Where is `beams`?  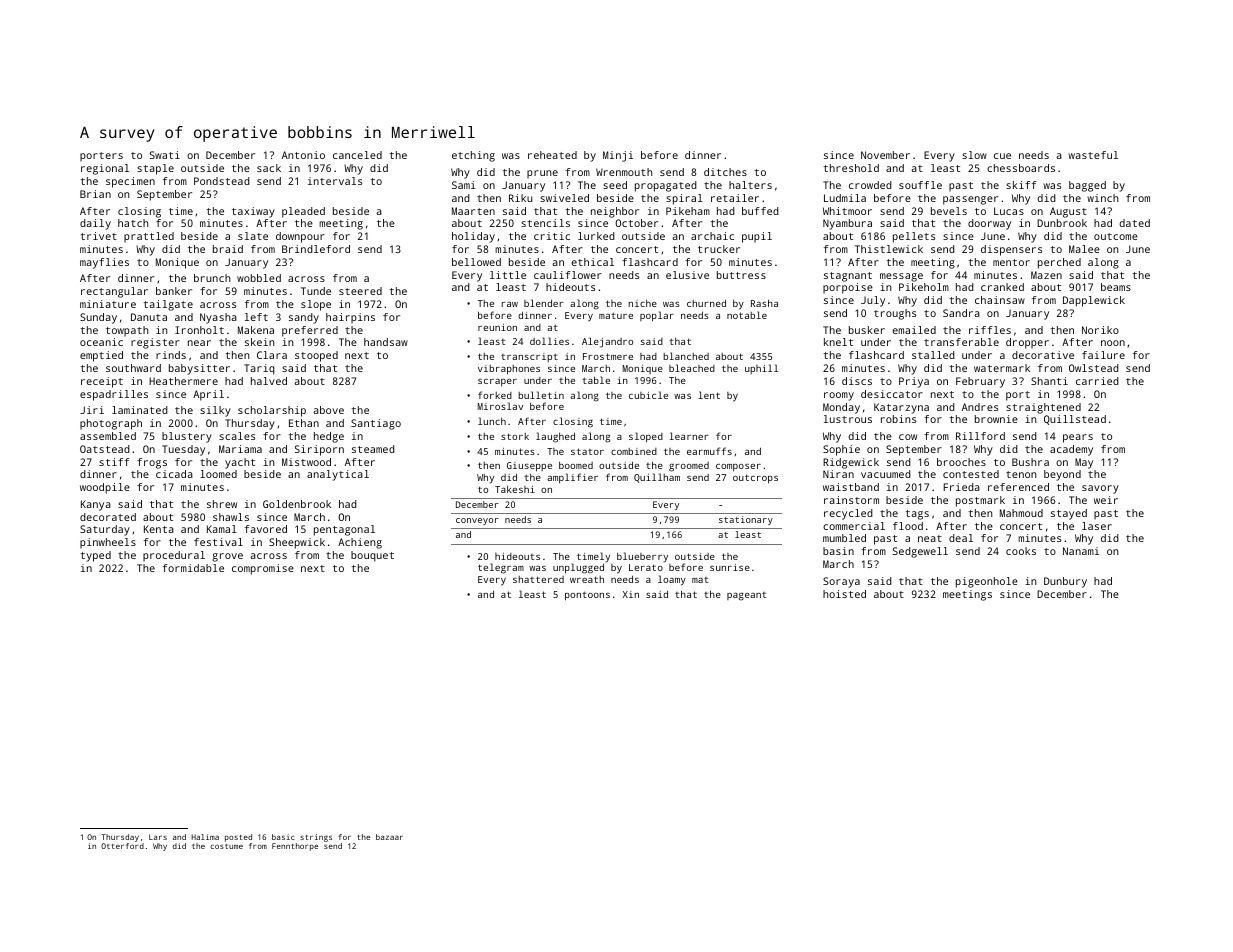 beams is located at coordinates (1116, 287).
